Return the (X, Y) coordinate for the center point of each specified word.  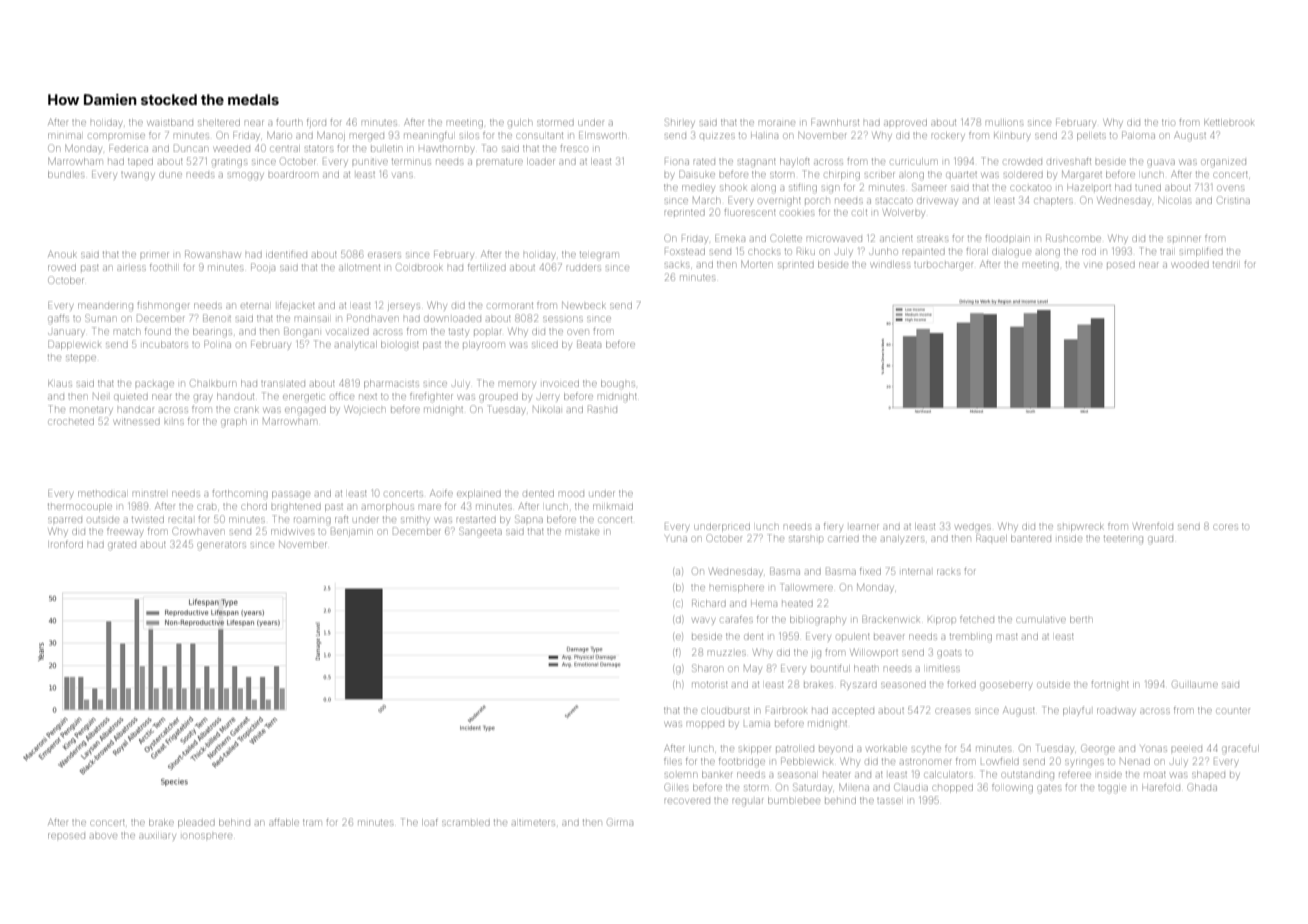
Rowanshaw (212, 254)
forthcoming (240, 494)
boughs (618, 384)
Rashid (602, 409)
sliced (545, 345)
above (103, 836)
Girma (620, 822)
